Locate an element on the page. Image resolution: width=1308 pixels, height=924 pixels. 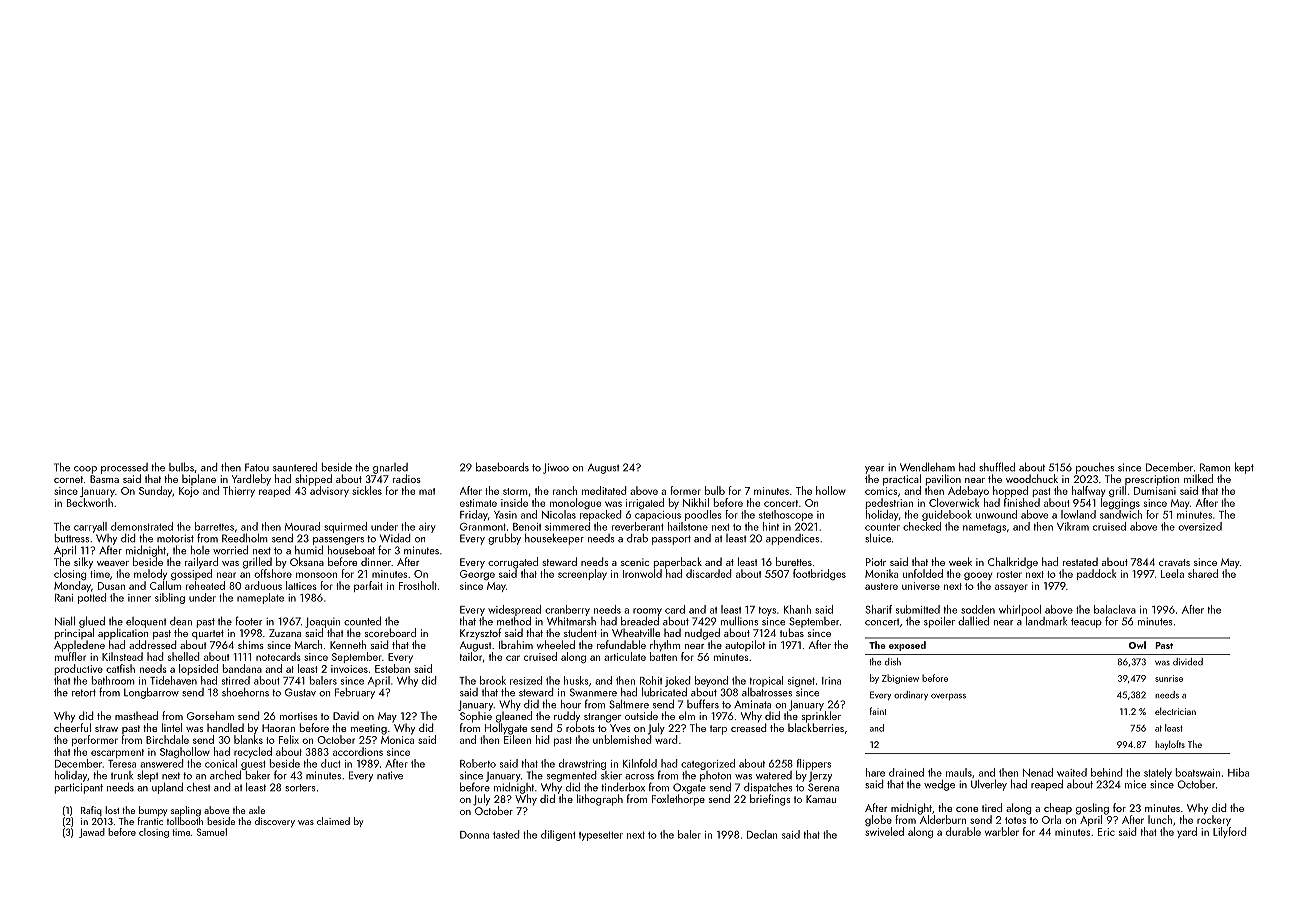
tarp is located at coordinates (718, 730).
